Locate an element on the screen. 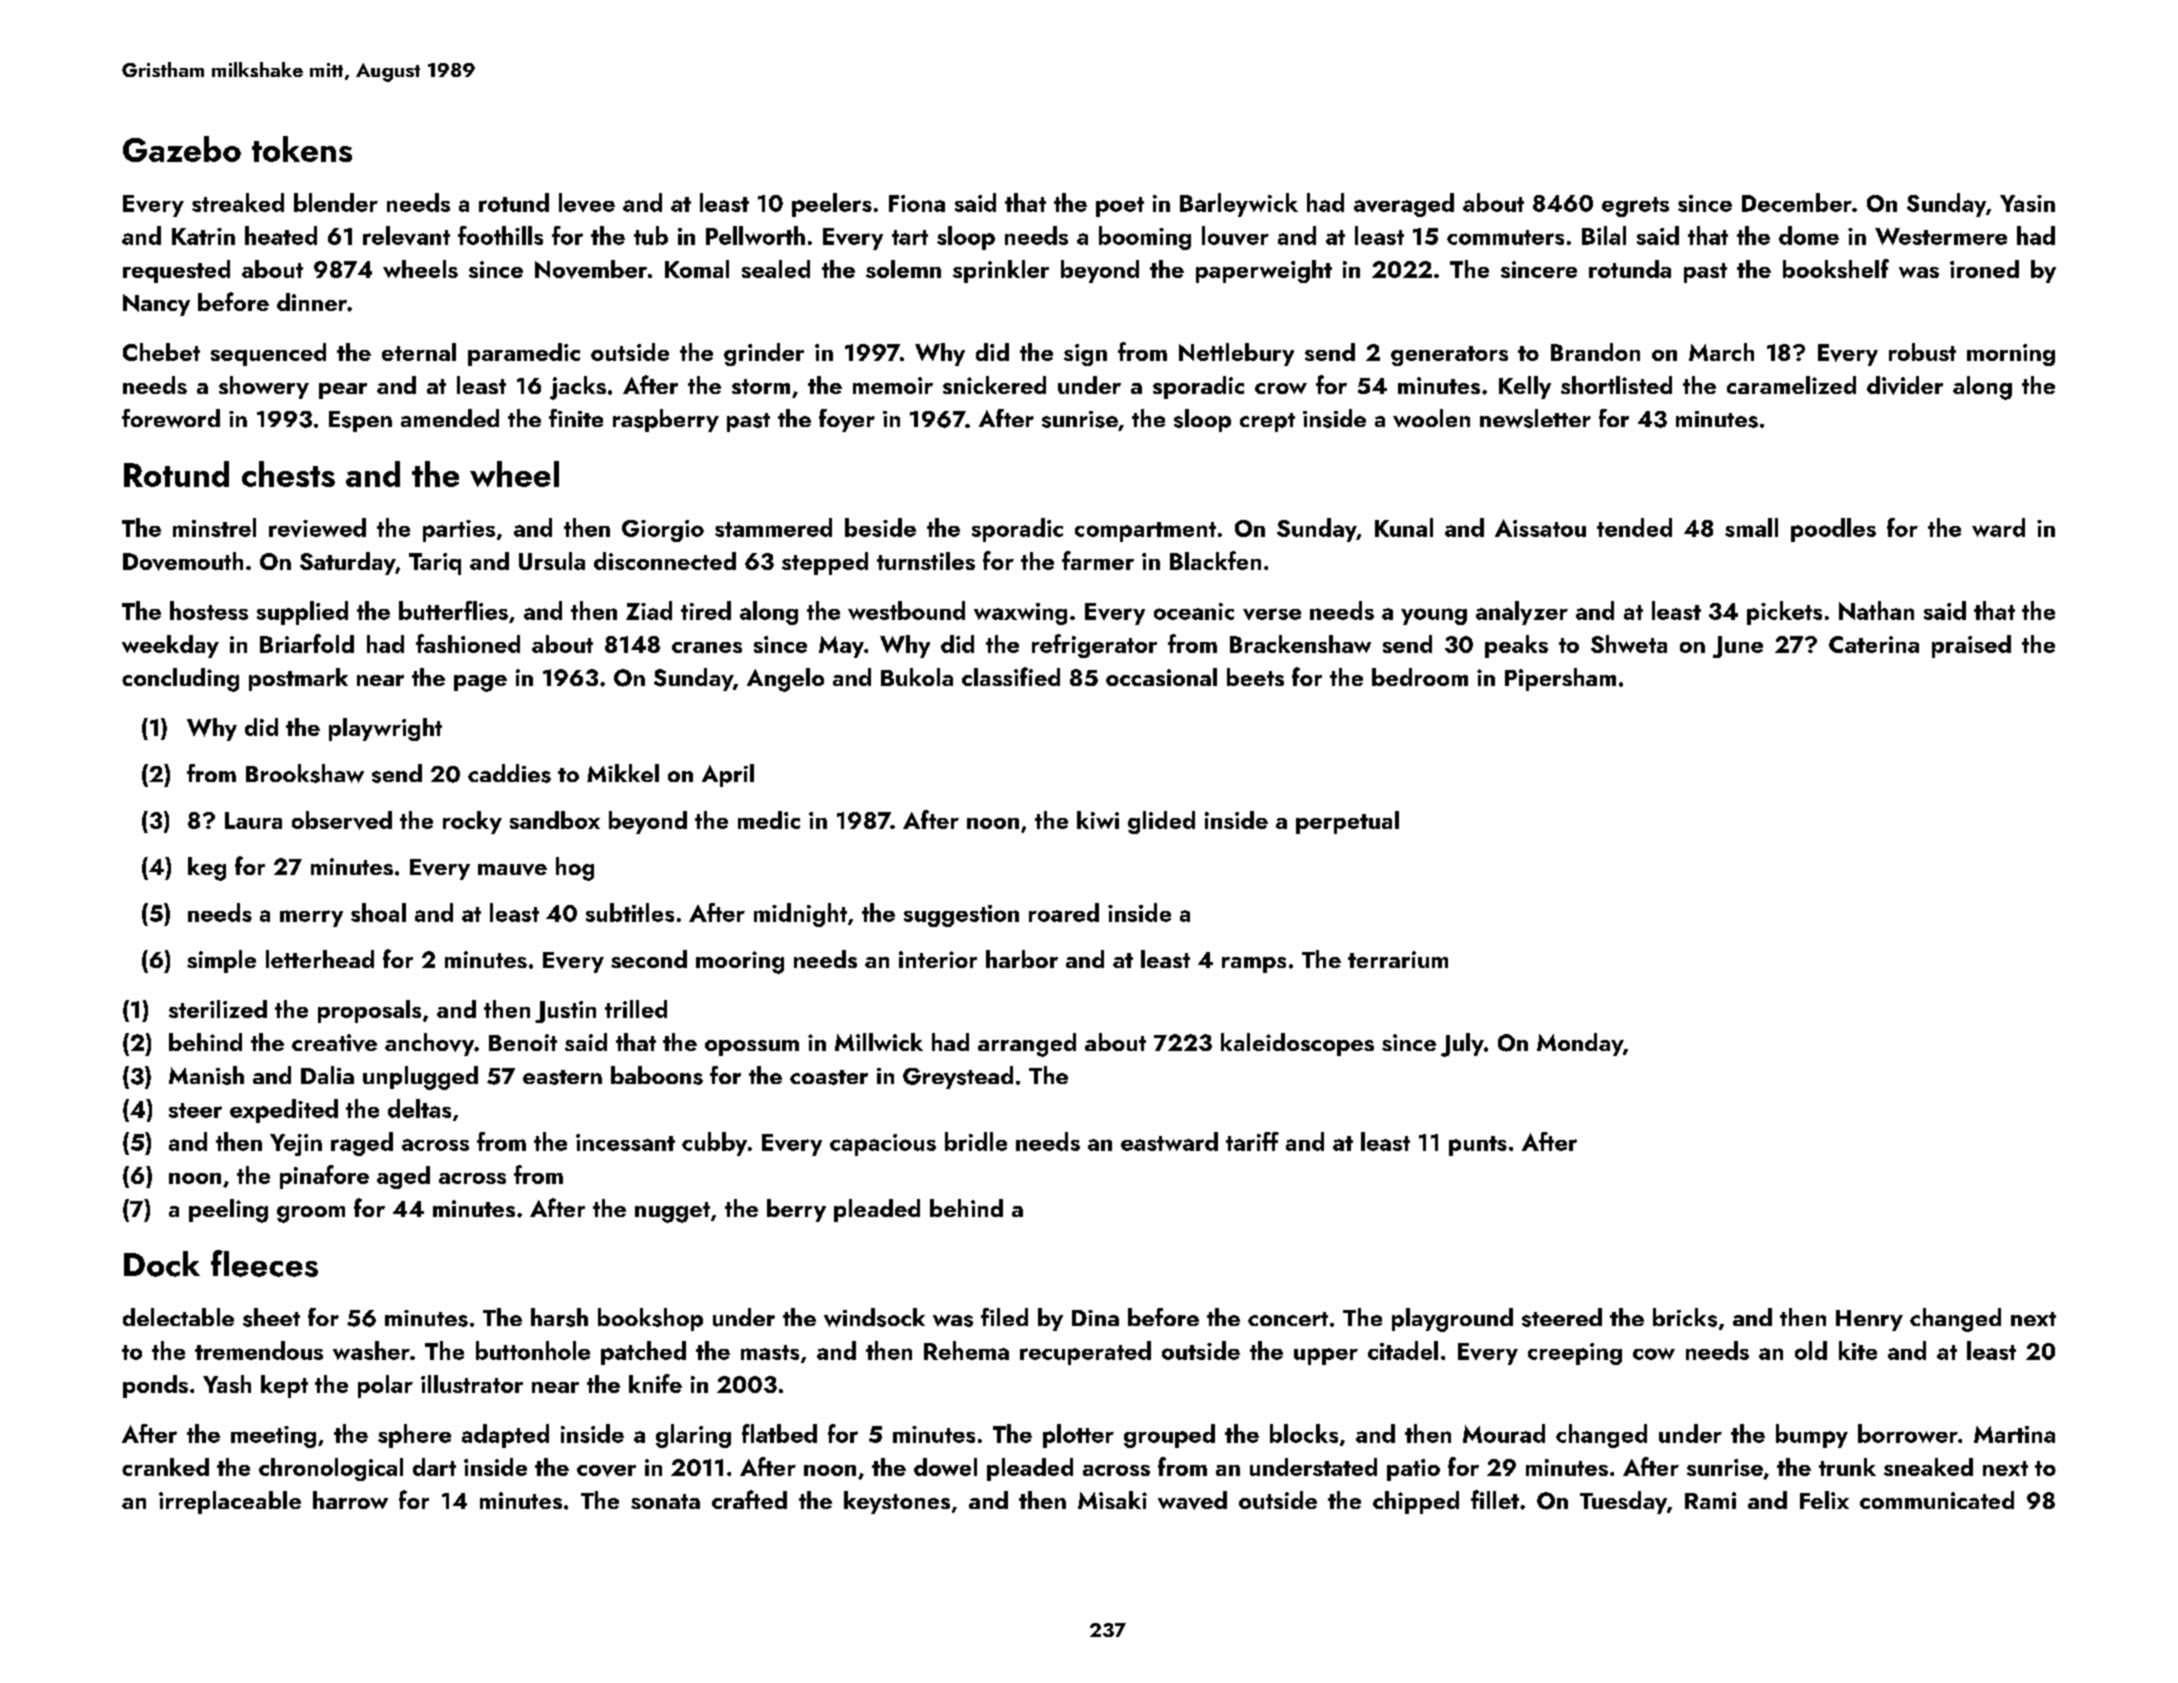 This screenshot has width=2178, height=1683. communicated is located at coordinates (1937, 1500).
